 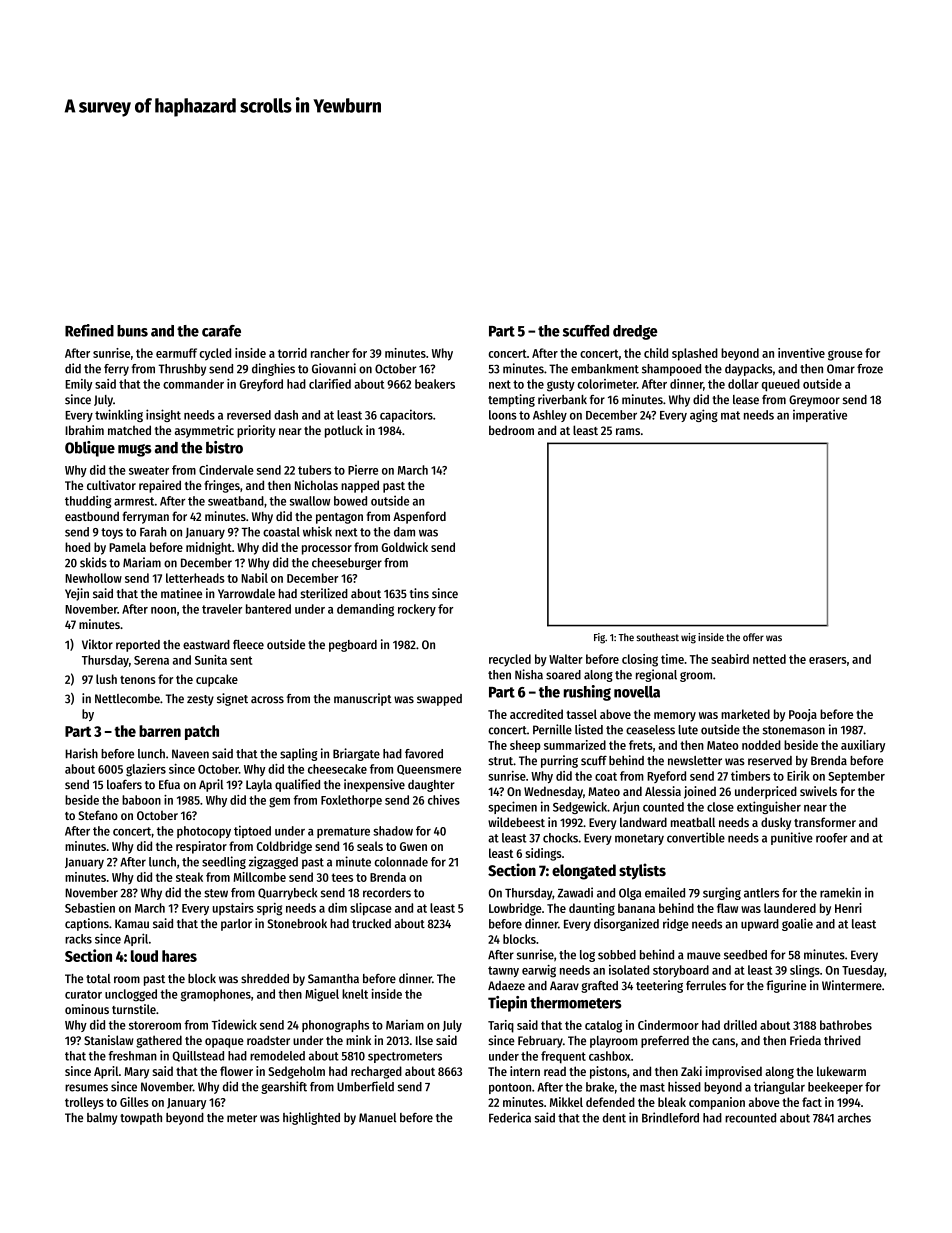 I want to click on beakers, so click(x=435, y=384).
